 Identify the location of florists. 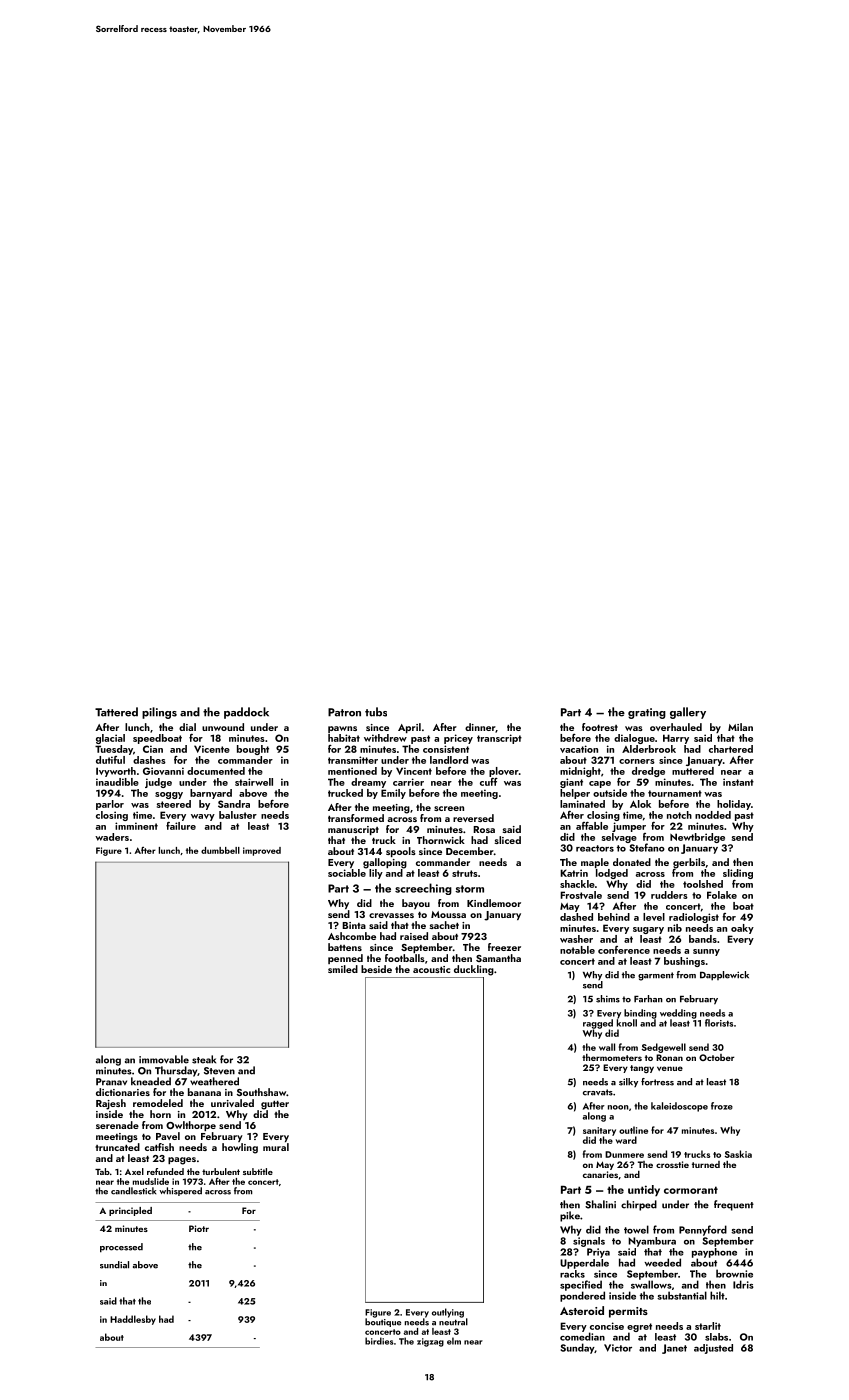
(719, 1023).
